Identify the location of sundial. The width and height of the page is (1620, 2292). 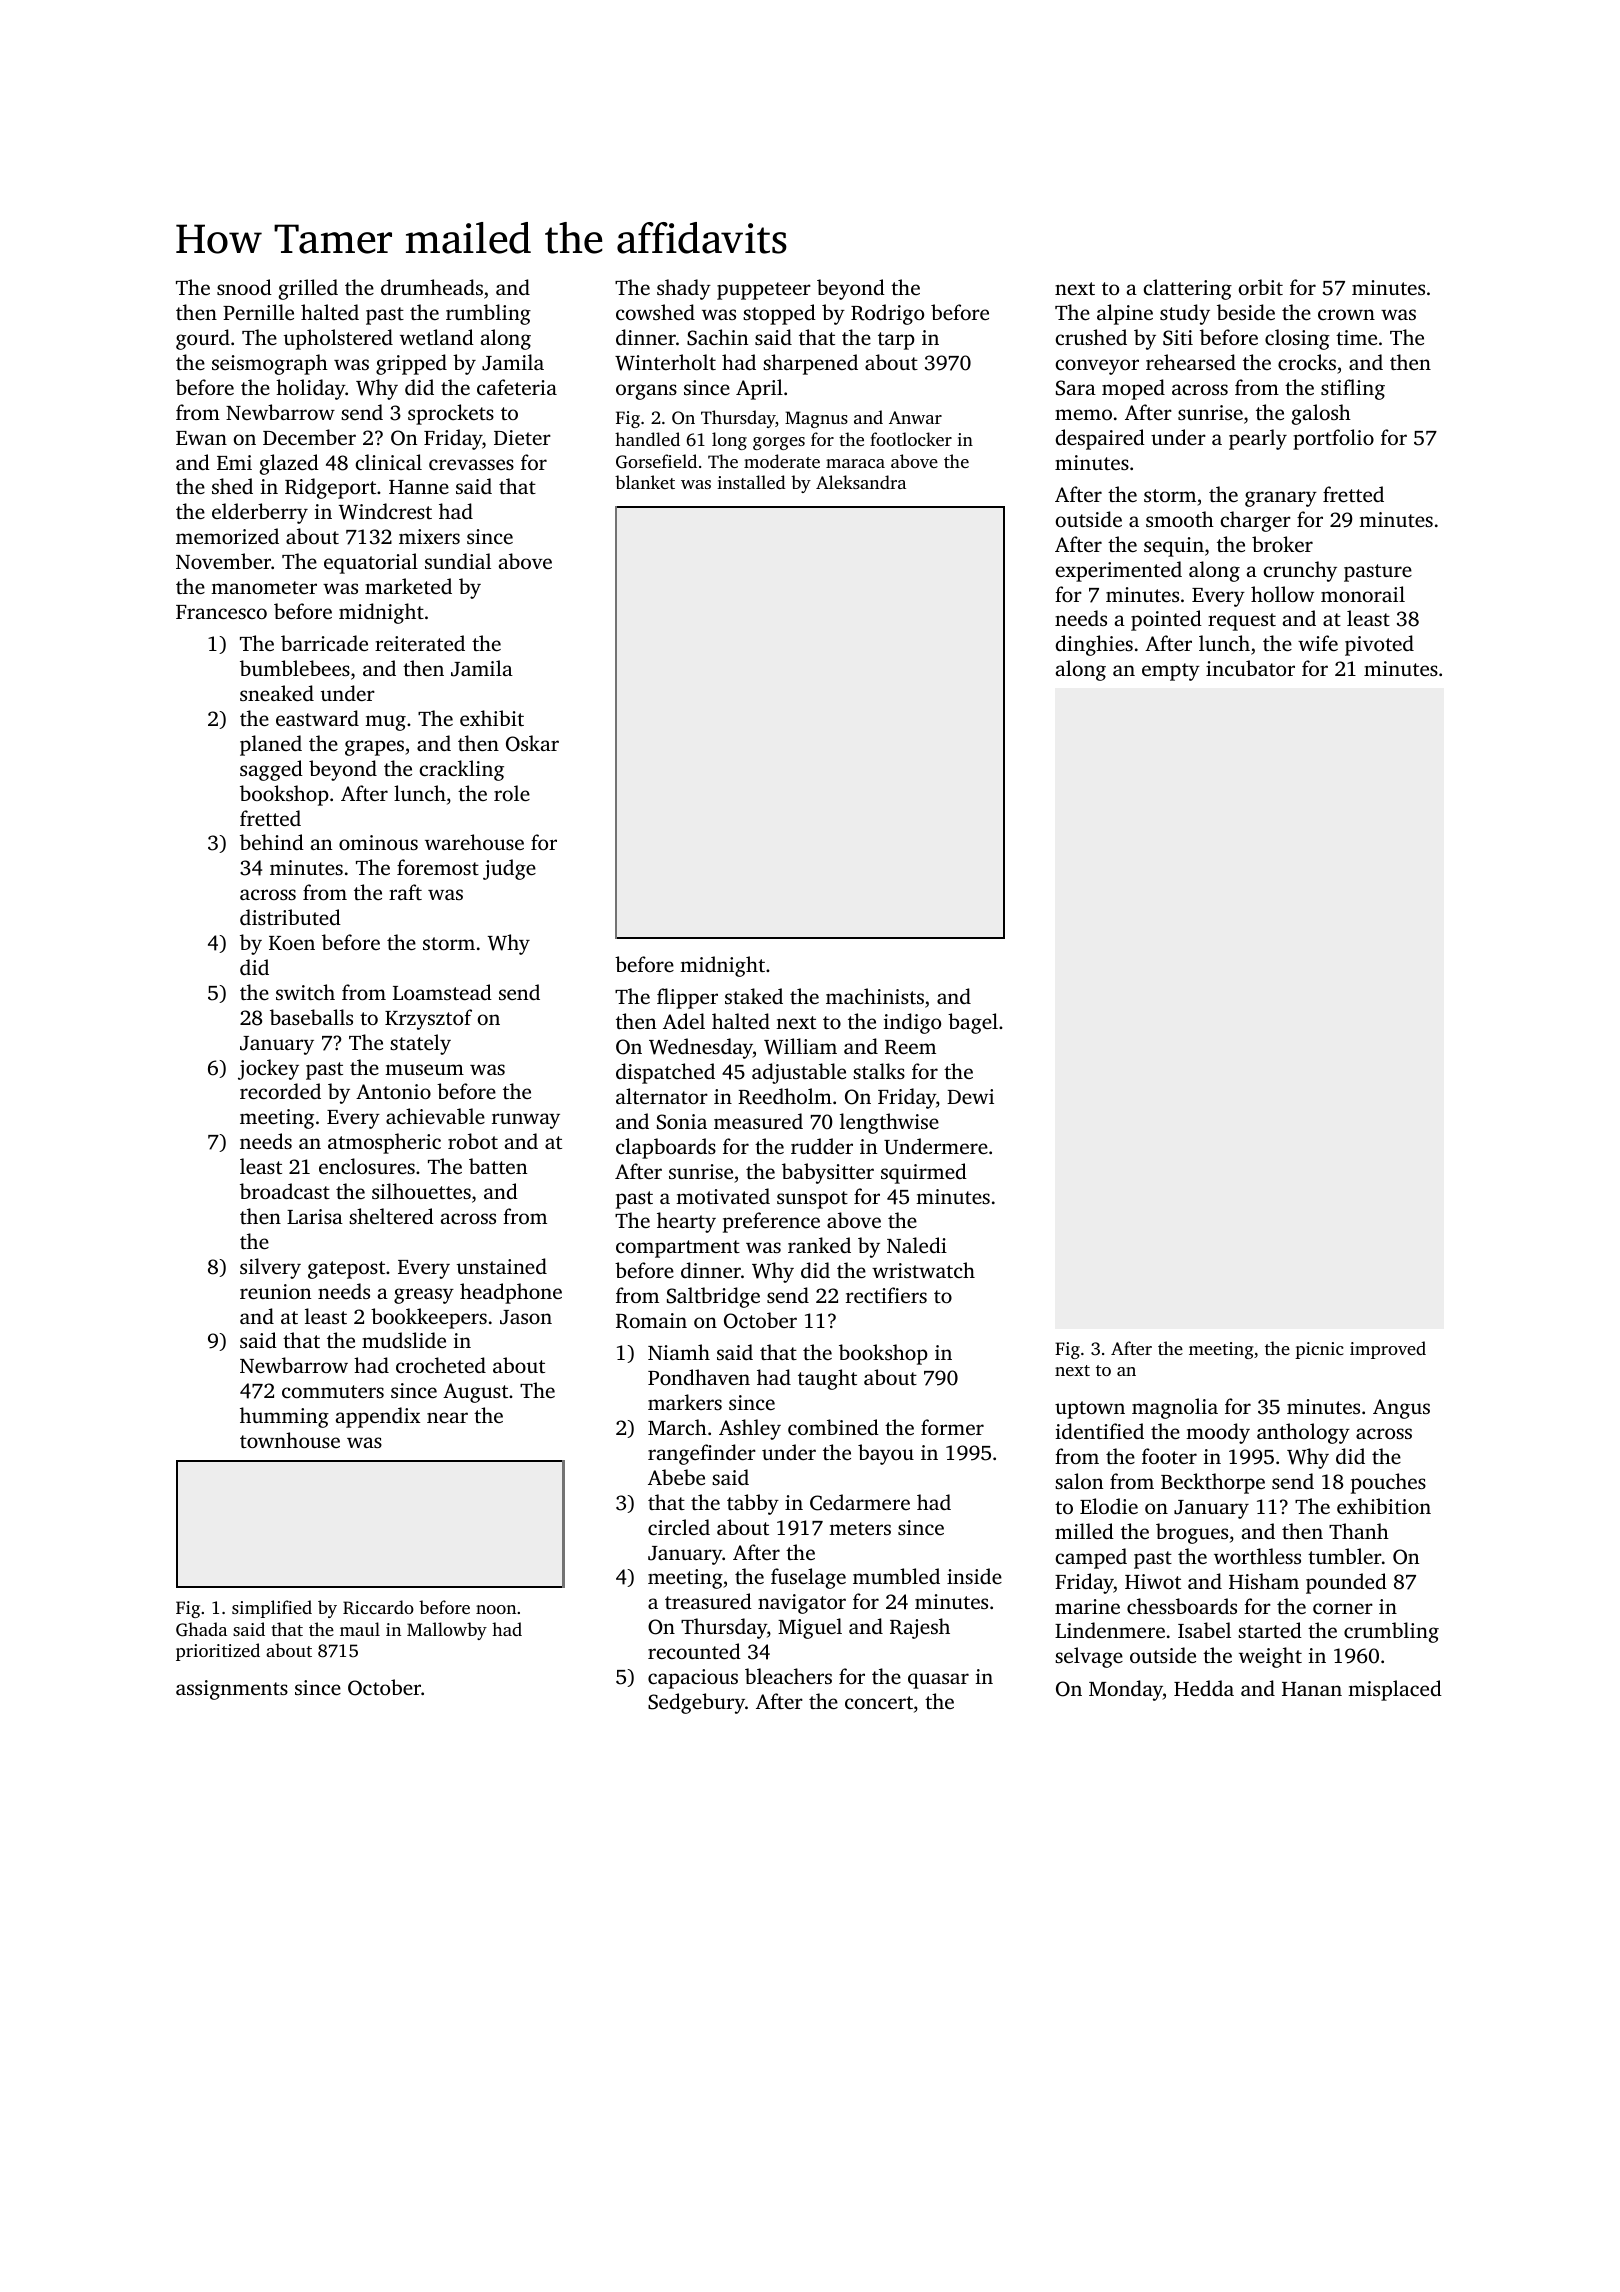
(458, 561).
